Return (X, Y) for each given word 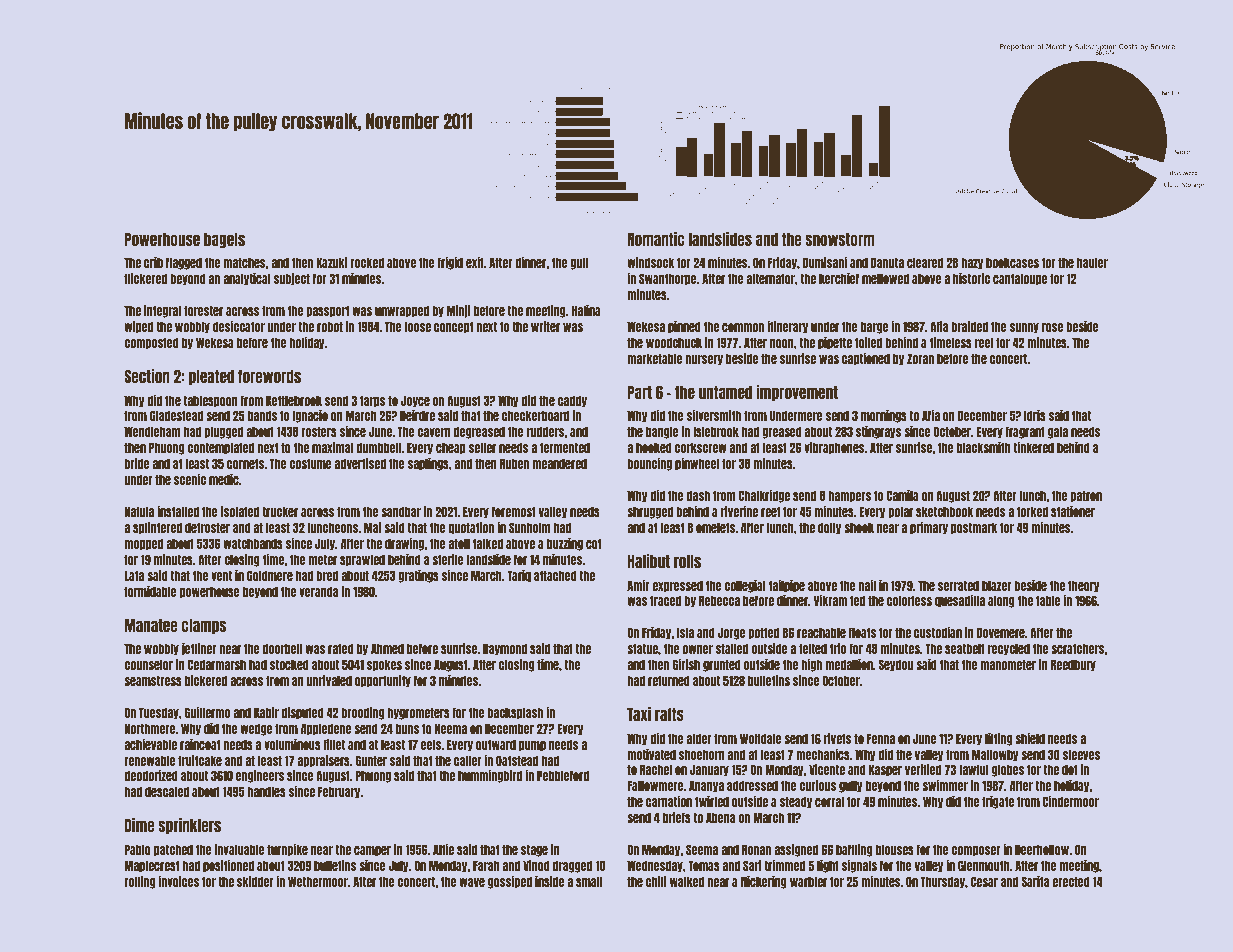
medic (224, 479)
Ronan (756, 849)
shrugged (650, 512)
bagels (224, 240)
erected (1071, 881)
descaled (167, 791)
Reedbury (1073, 665)
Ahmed (387, 648)
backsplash (515, 713)
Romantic (656, 239)
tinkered (1033, 447)
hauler (1092, 262)
